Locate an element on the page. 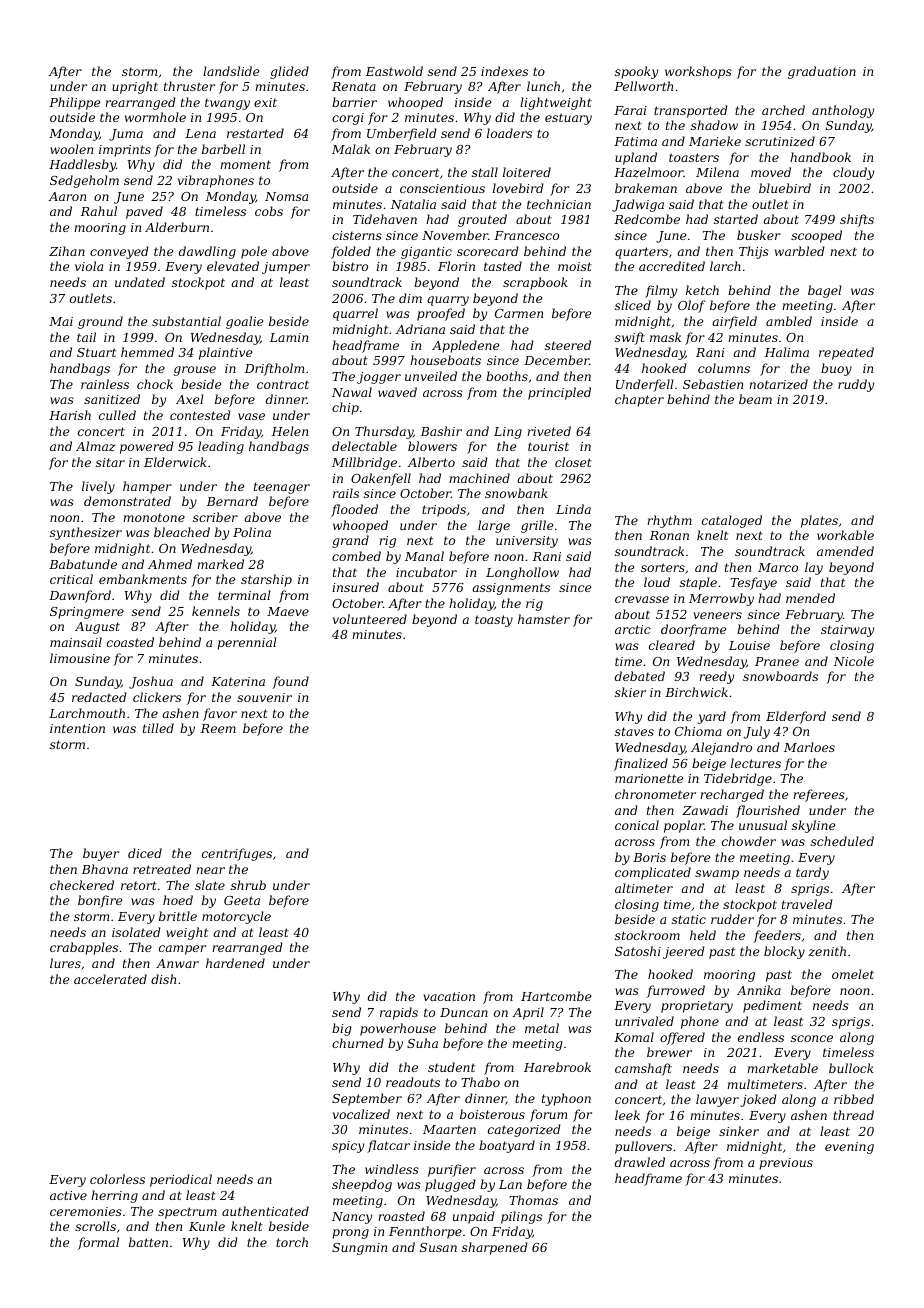  Katerina is located at coordinates (238, 681).
